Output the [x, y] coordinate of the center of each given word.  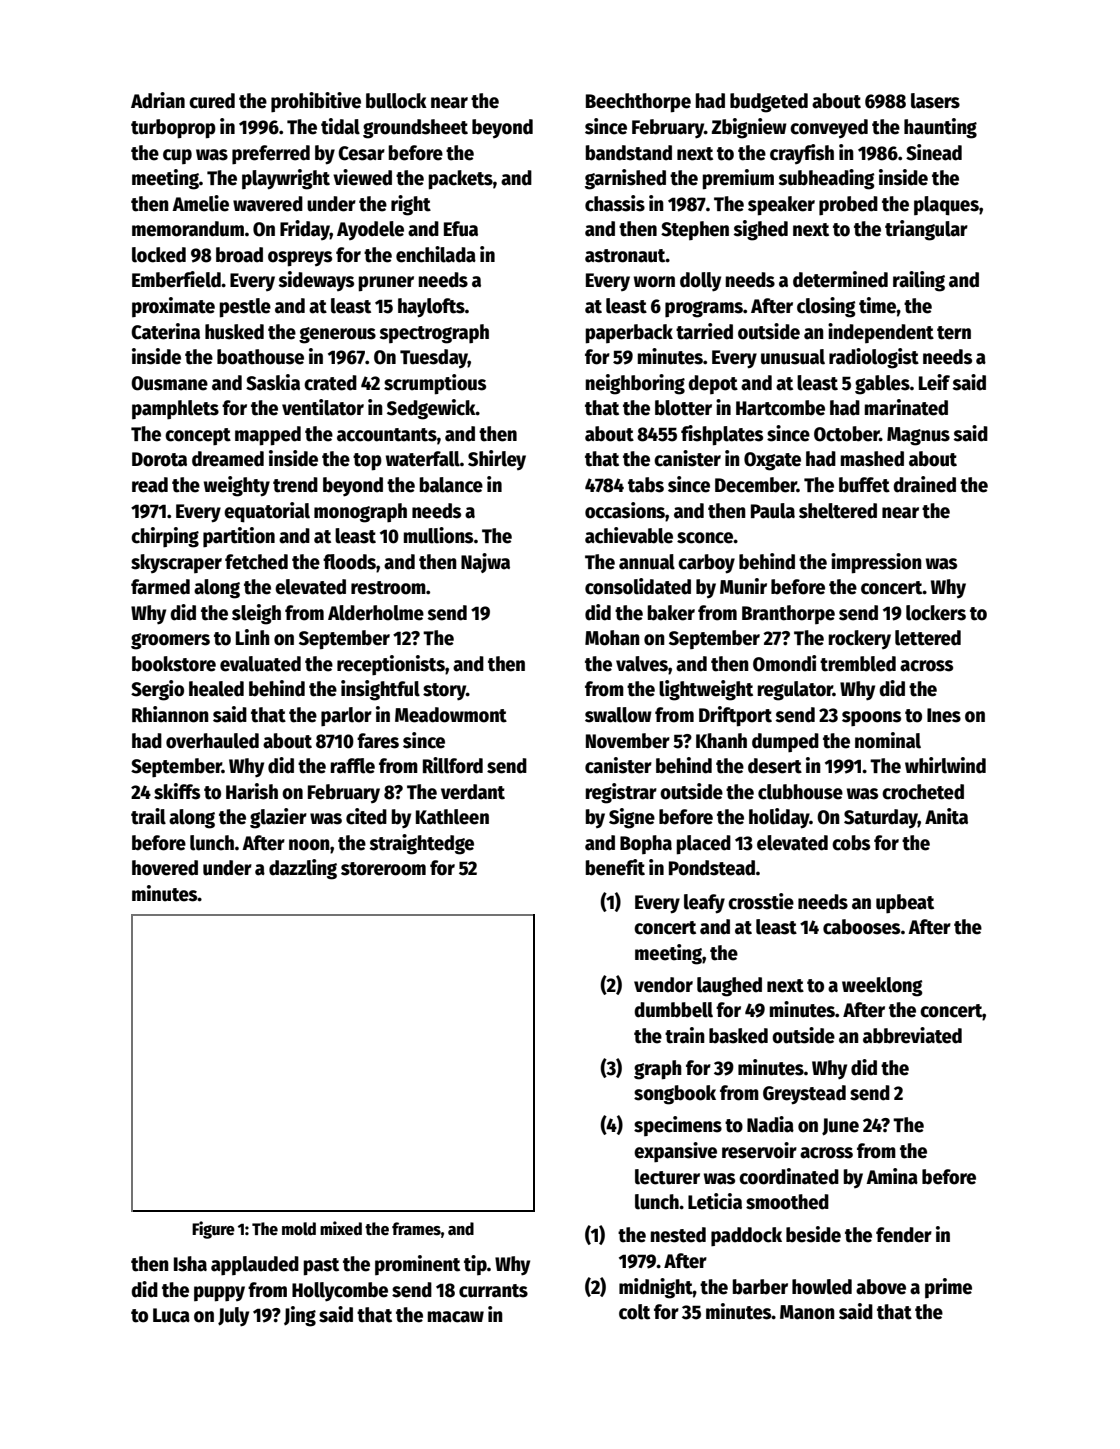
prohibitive [316, 102]
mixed [341, 1228]
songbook [675, 1095]
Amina [892, 1176]
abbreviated [912, 1035]
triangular [926, 230]
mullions [438, 535]
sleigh [256, 614]
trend [295, 485]
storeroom [383, 869]
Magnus [918, 436]
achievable [629, 535]
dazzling [303, 869]
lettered [928, 638]
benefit [615, 867]
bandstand [629, 153]
